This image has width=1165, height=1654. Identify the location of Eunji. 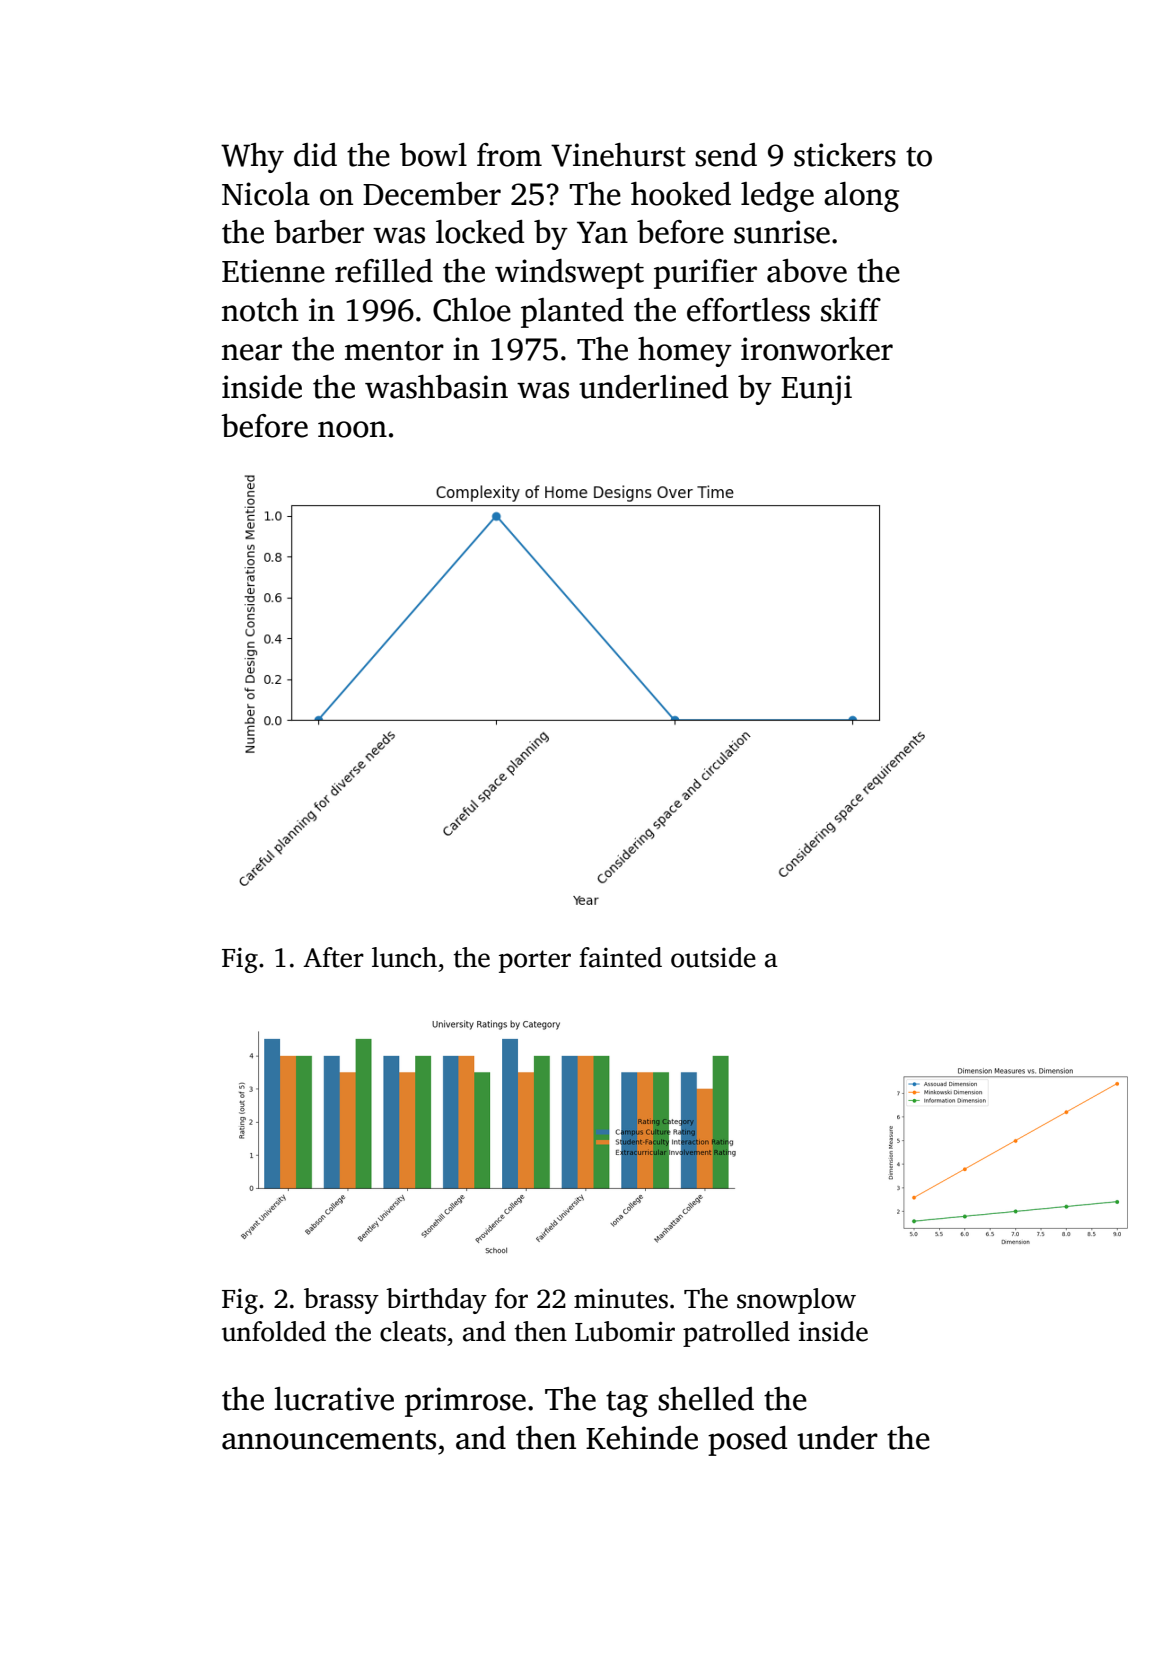
(816, 390).
